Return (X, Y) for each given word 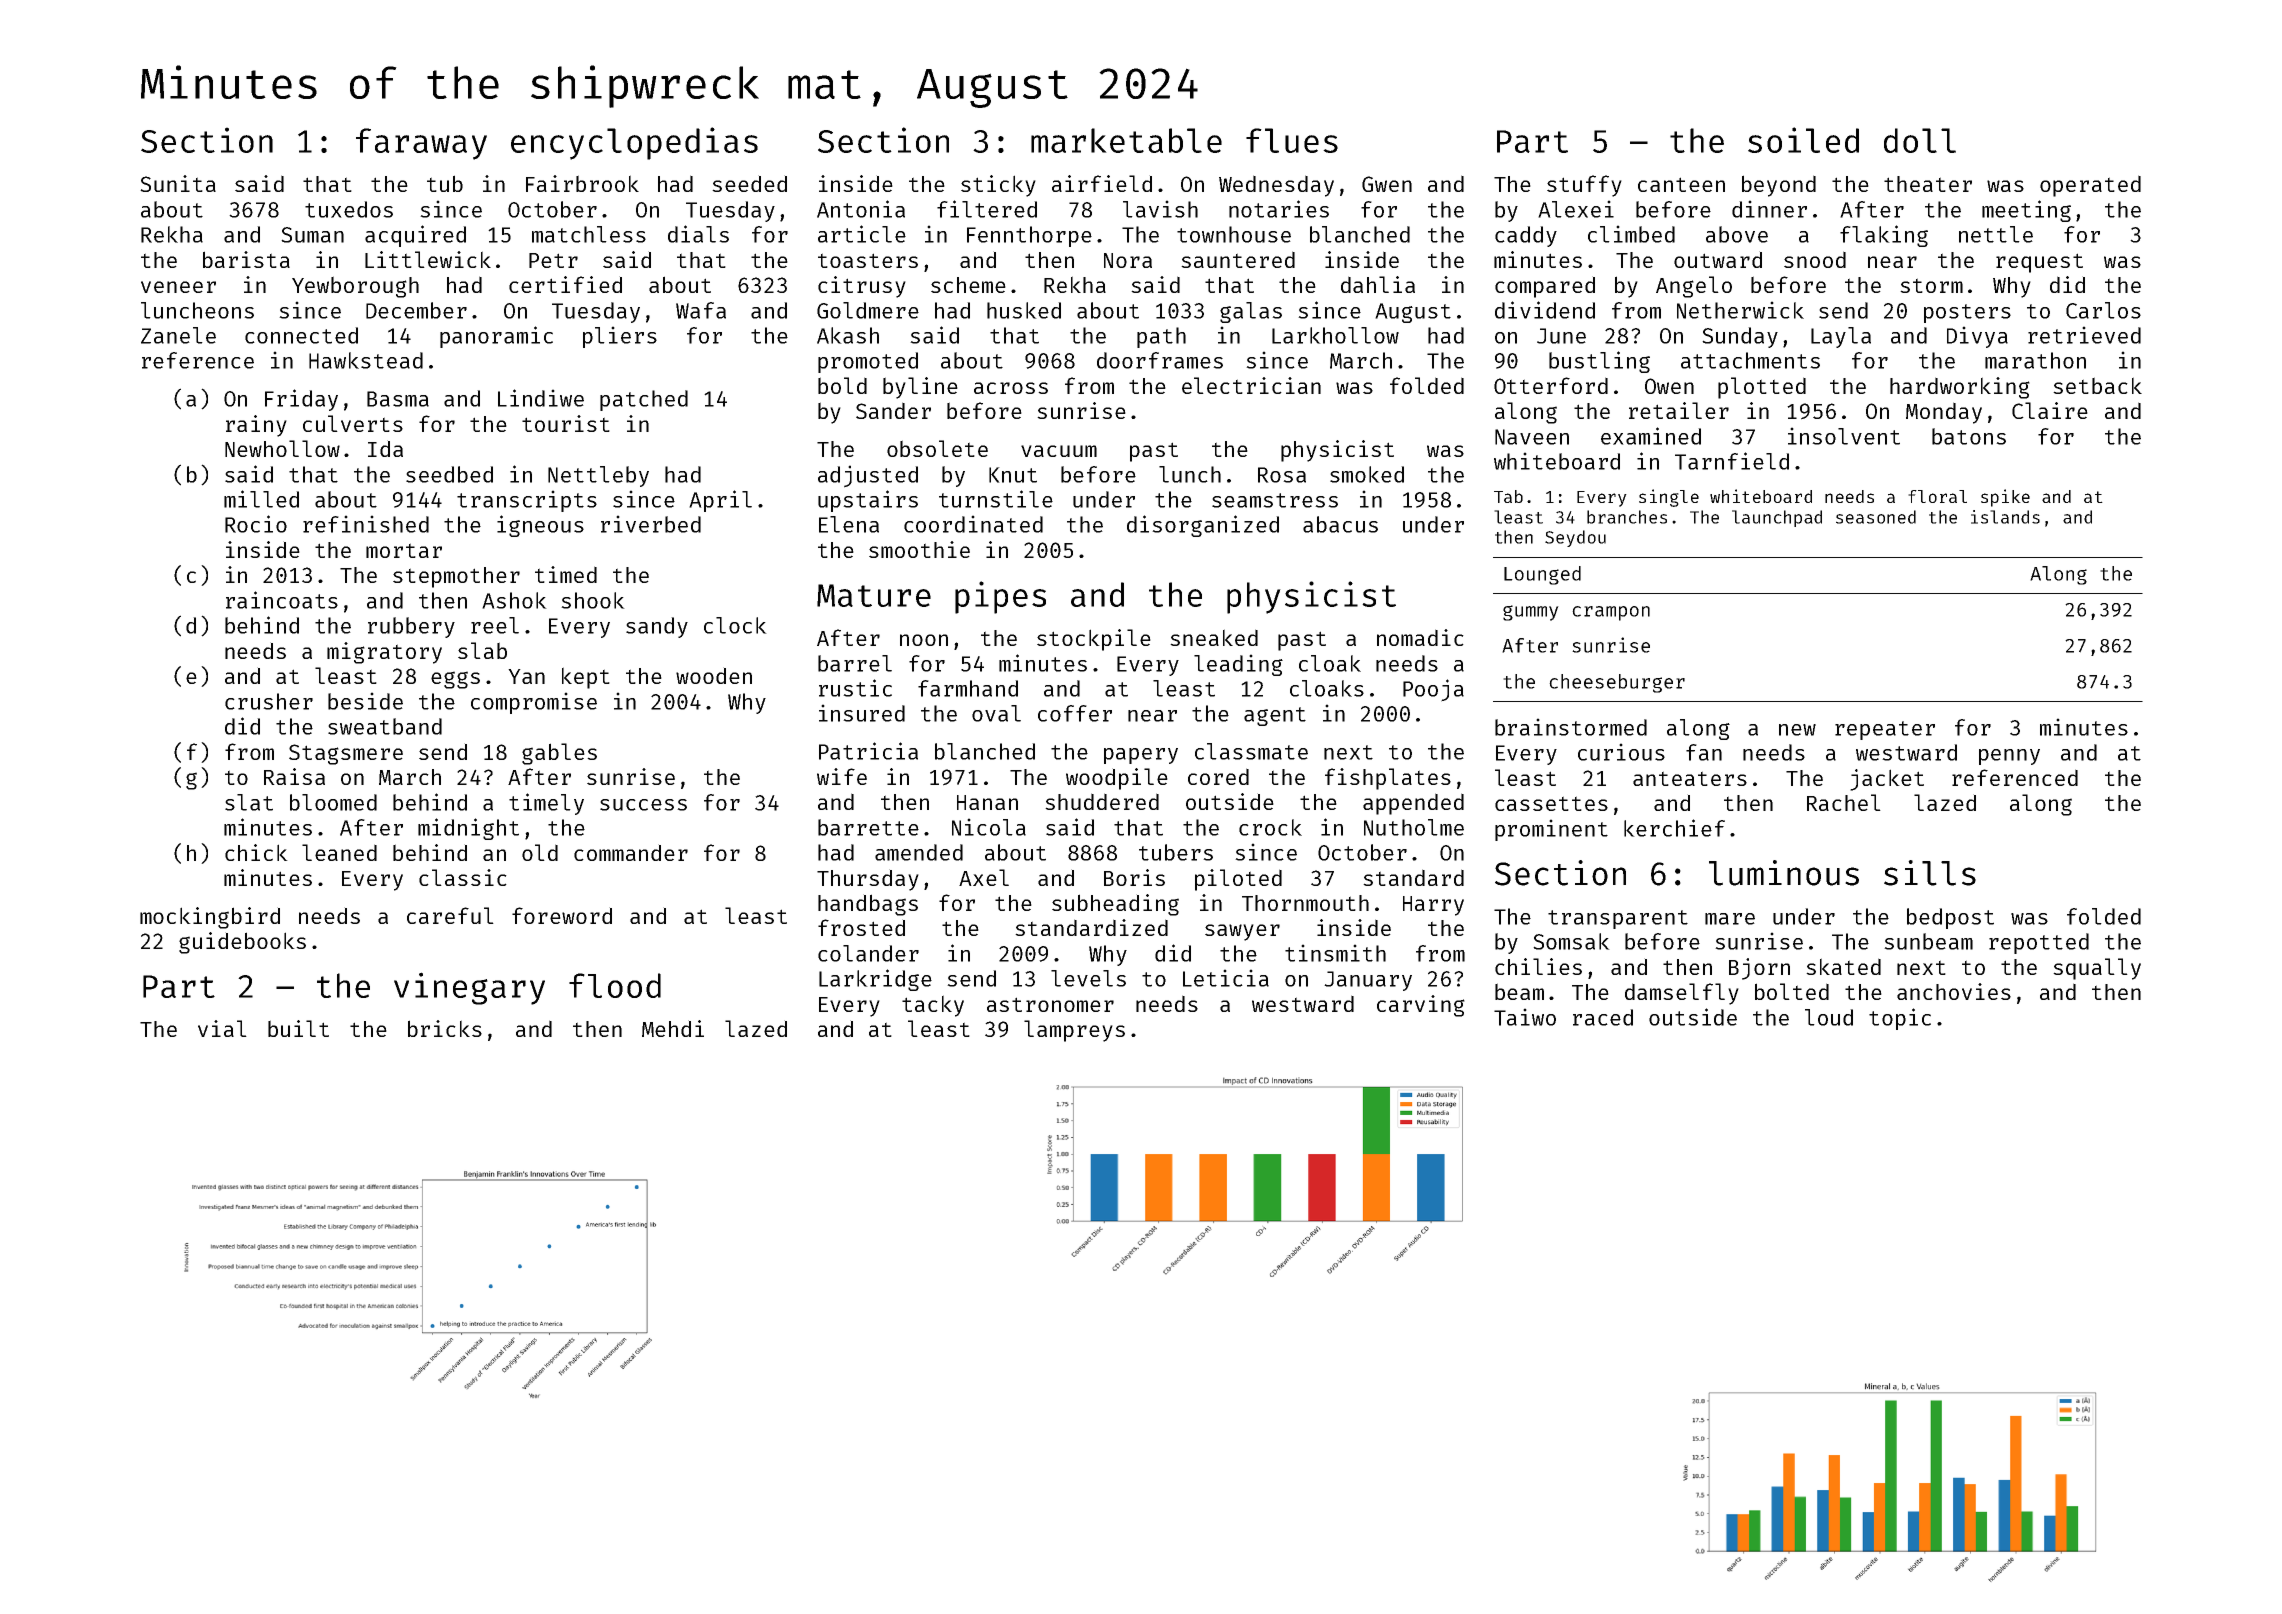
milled (261, 499)
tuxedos (349, 209)
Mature (874, 595)
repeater (1885, 730)
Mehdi (673, 1028)
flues (1292, 140)
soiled (1803, 140)
